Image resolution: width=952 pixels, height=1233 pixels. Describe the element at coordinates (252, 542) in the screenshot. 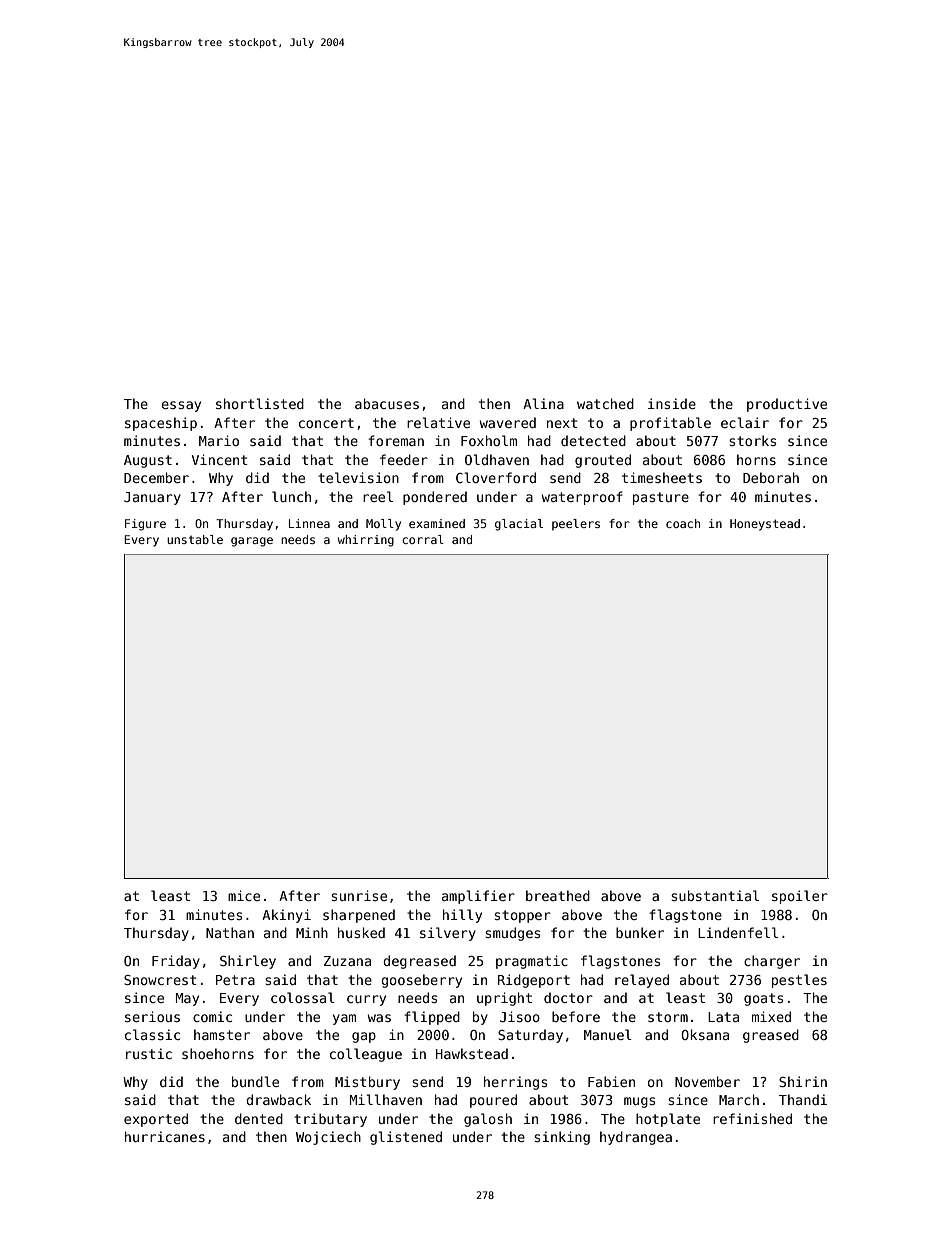

I see `garage` at that location.
